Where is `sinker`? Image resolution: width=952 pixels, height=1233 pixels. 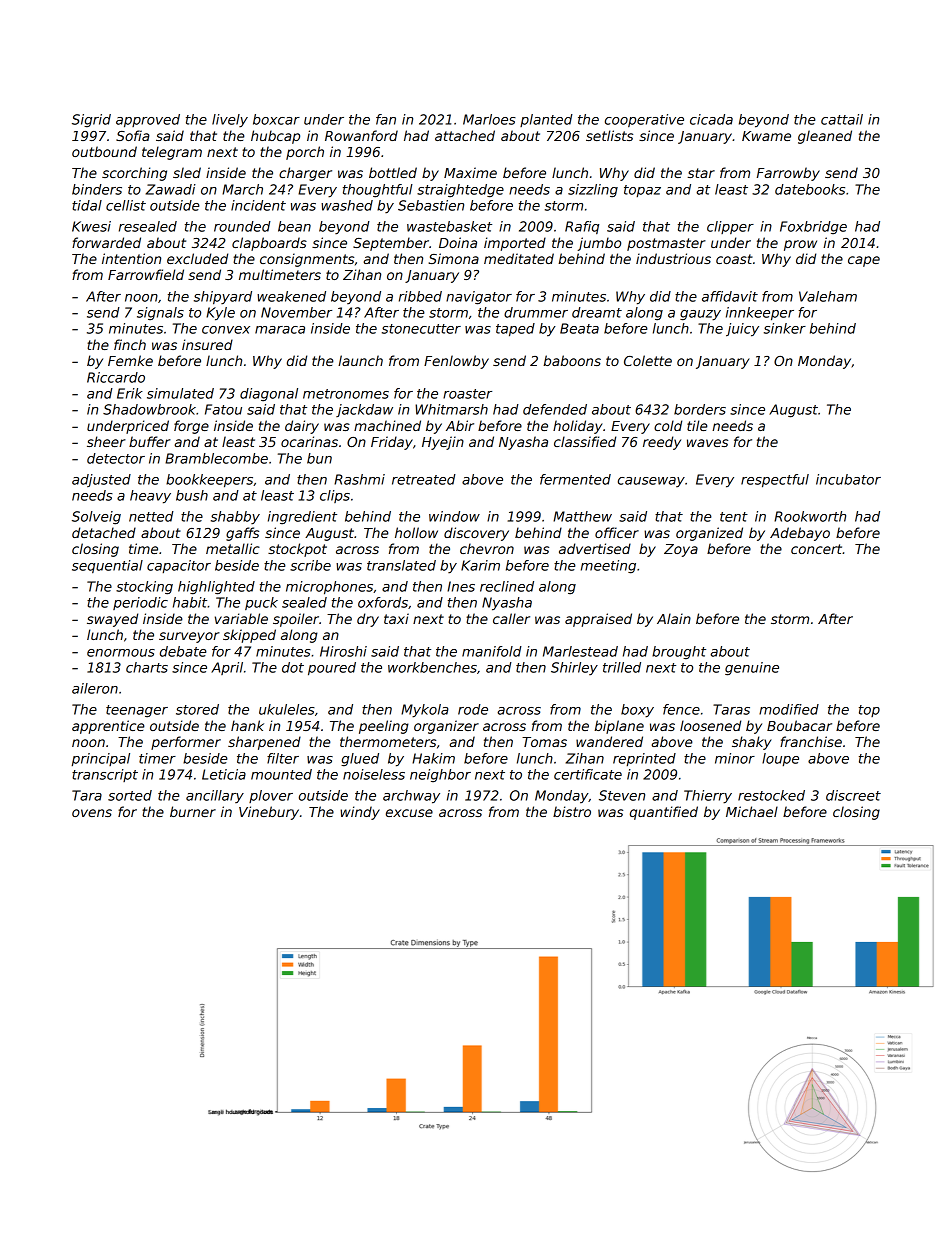
sinker is located at coordinates (785, 328).
